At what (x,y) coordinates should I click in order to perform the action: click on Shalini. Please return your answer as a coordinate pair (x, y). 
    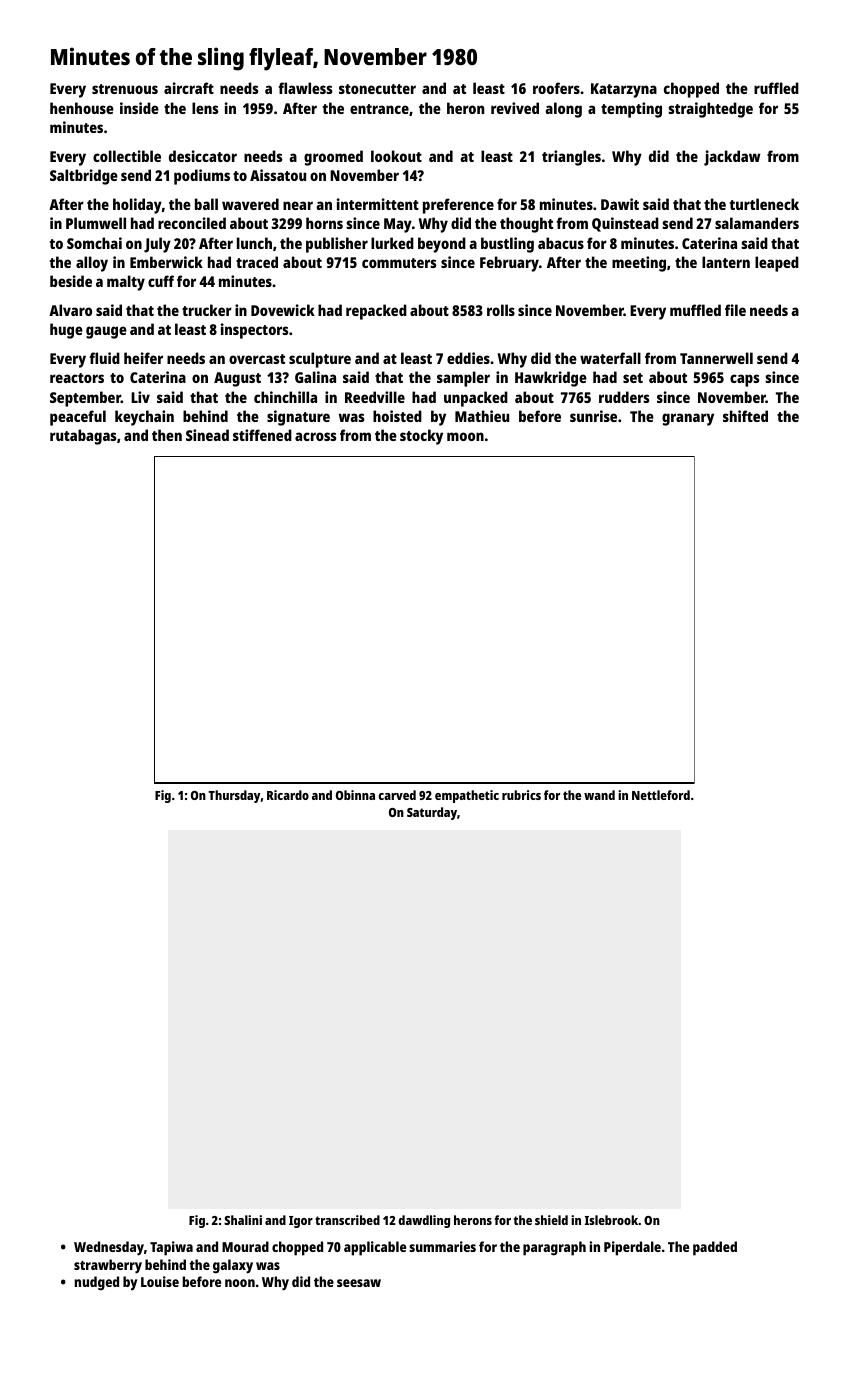
    Looking at the image, I should click on (243, 1220).
